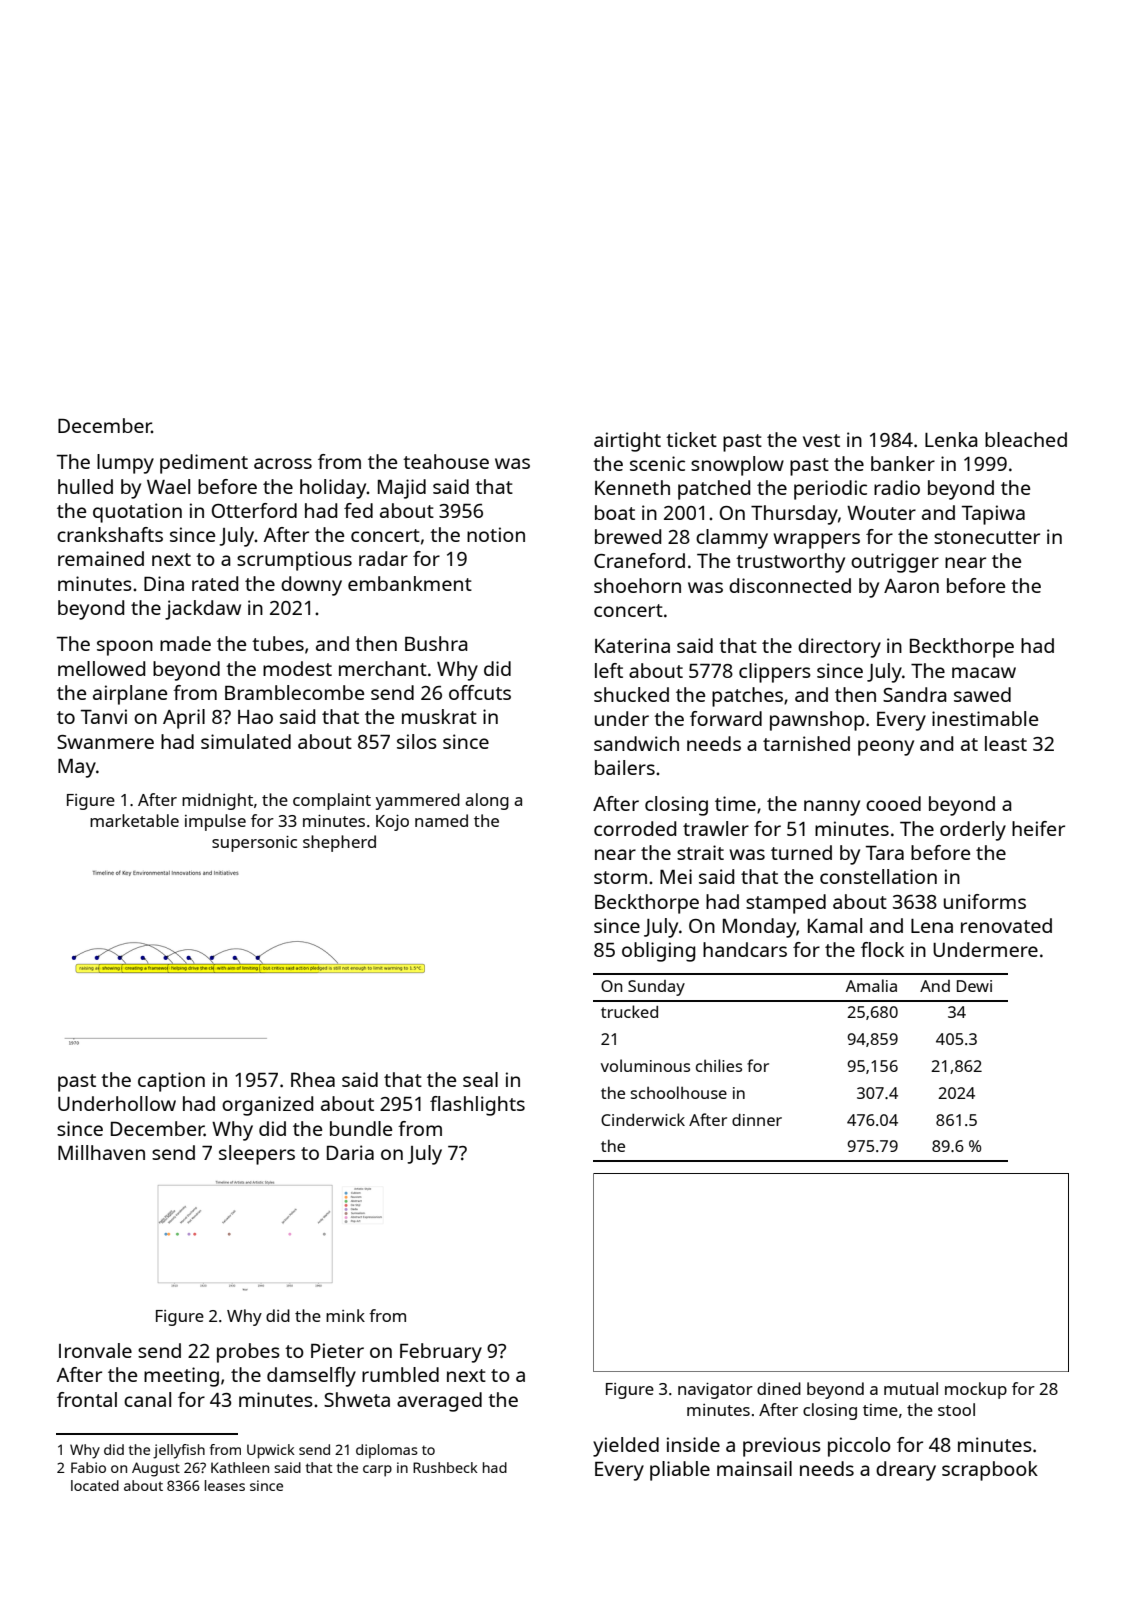  I want to click on flashlights, so click(477, 1106).
